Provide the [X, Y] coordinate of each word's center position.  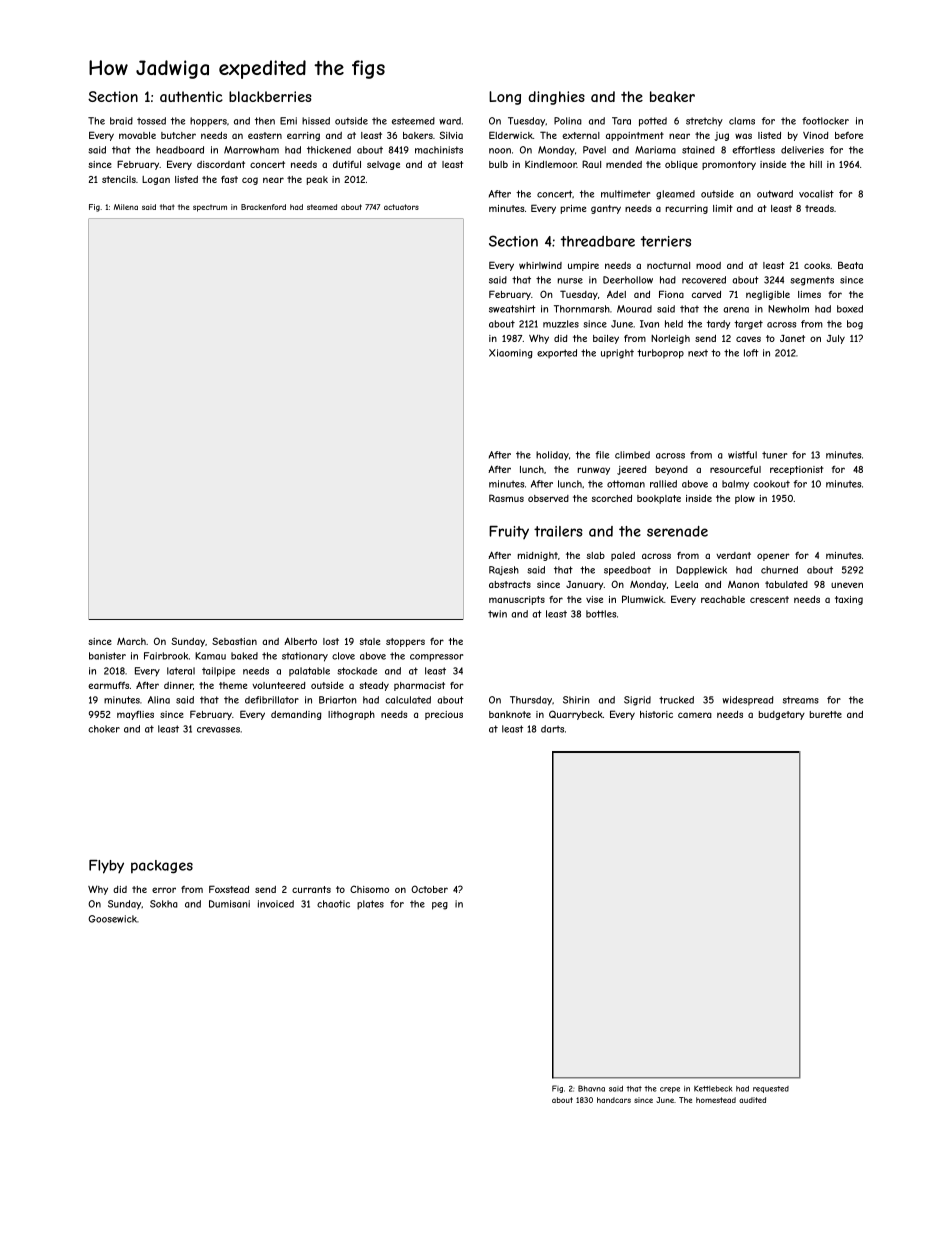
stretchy [704, 121]
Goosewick [112, 919]
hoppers [208, 122]
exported [557, 353]
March [131, 641]
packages [162, 867]
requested [771, 1089]
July [836, 339]
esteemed [413, 121]
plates [370, 905]
